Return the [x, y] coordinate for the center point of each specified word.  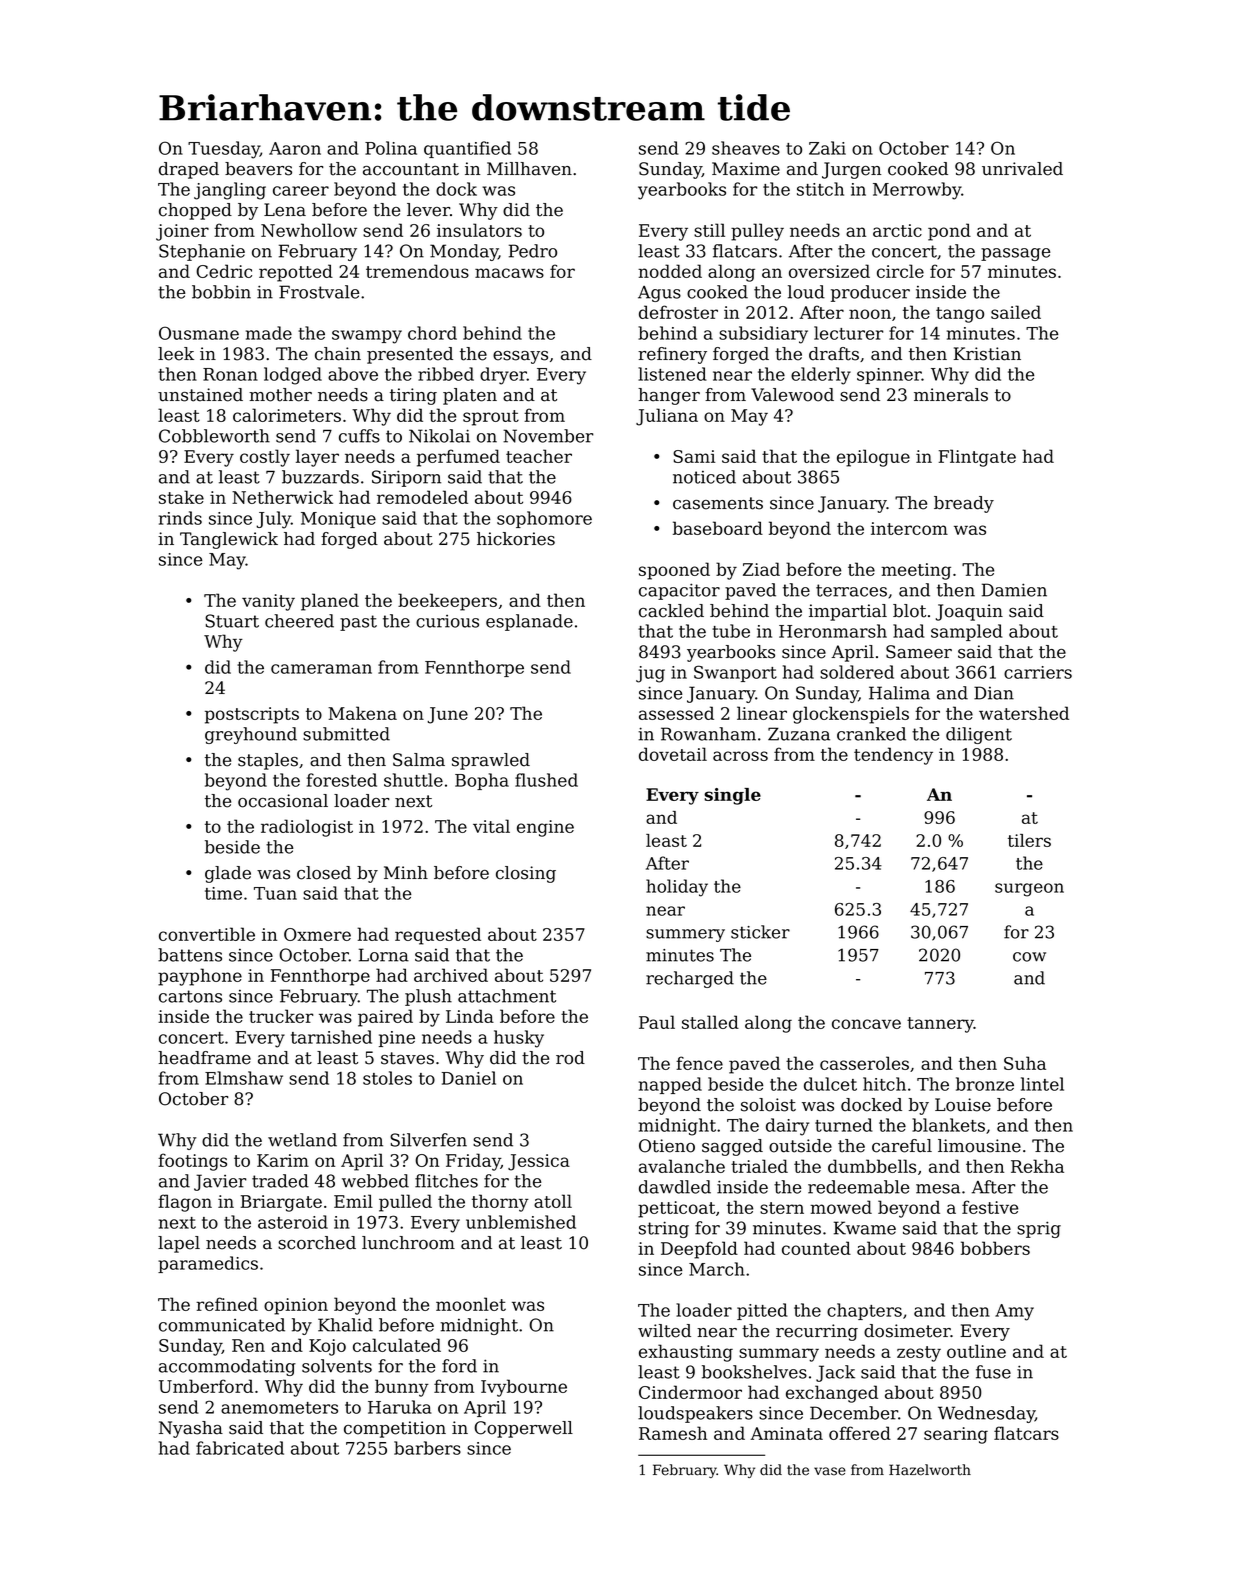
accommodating [227, 1367]
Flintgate [977, 458]
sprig [1039, 1229]
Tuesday [224, 150]
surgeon [1029, 890]
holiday [677, 888]
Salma [419, 760]
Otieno [667, 1146]
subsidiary [763, 335]
